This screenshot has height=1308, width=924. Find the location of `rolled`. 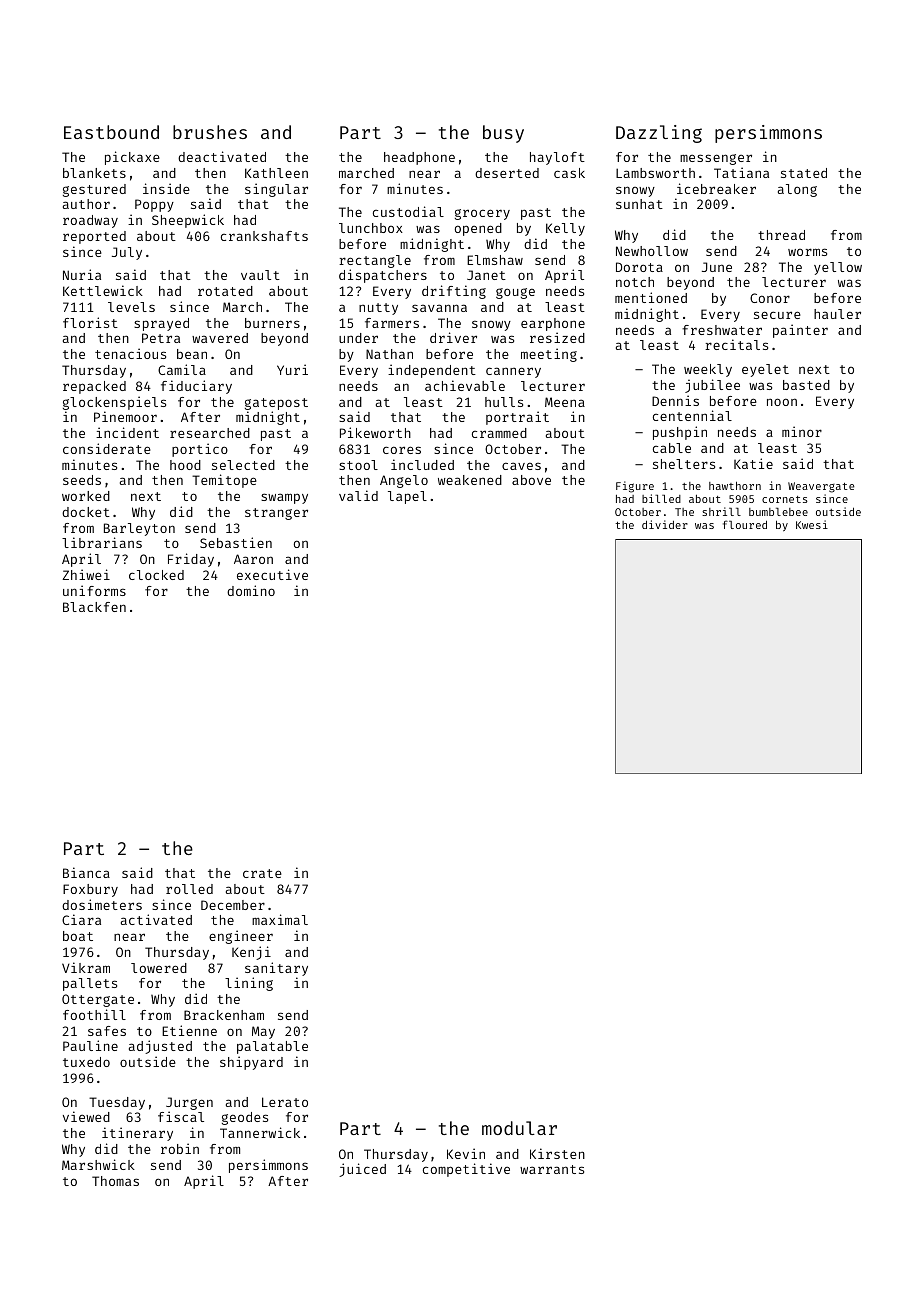

rolled is located at coordinates (189, 889).
